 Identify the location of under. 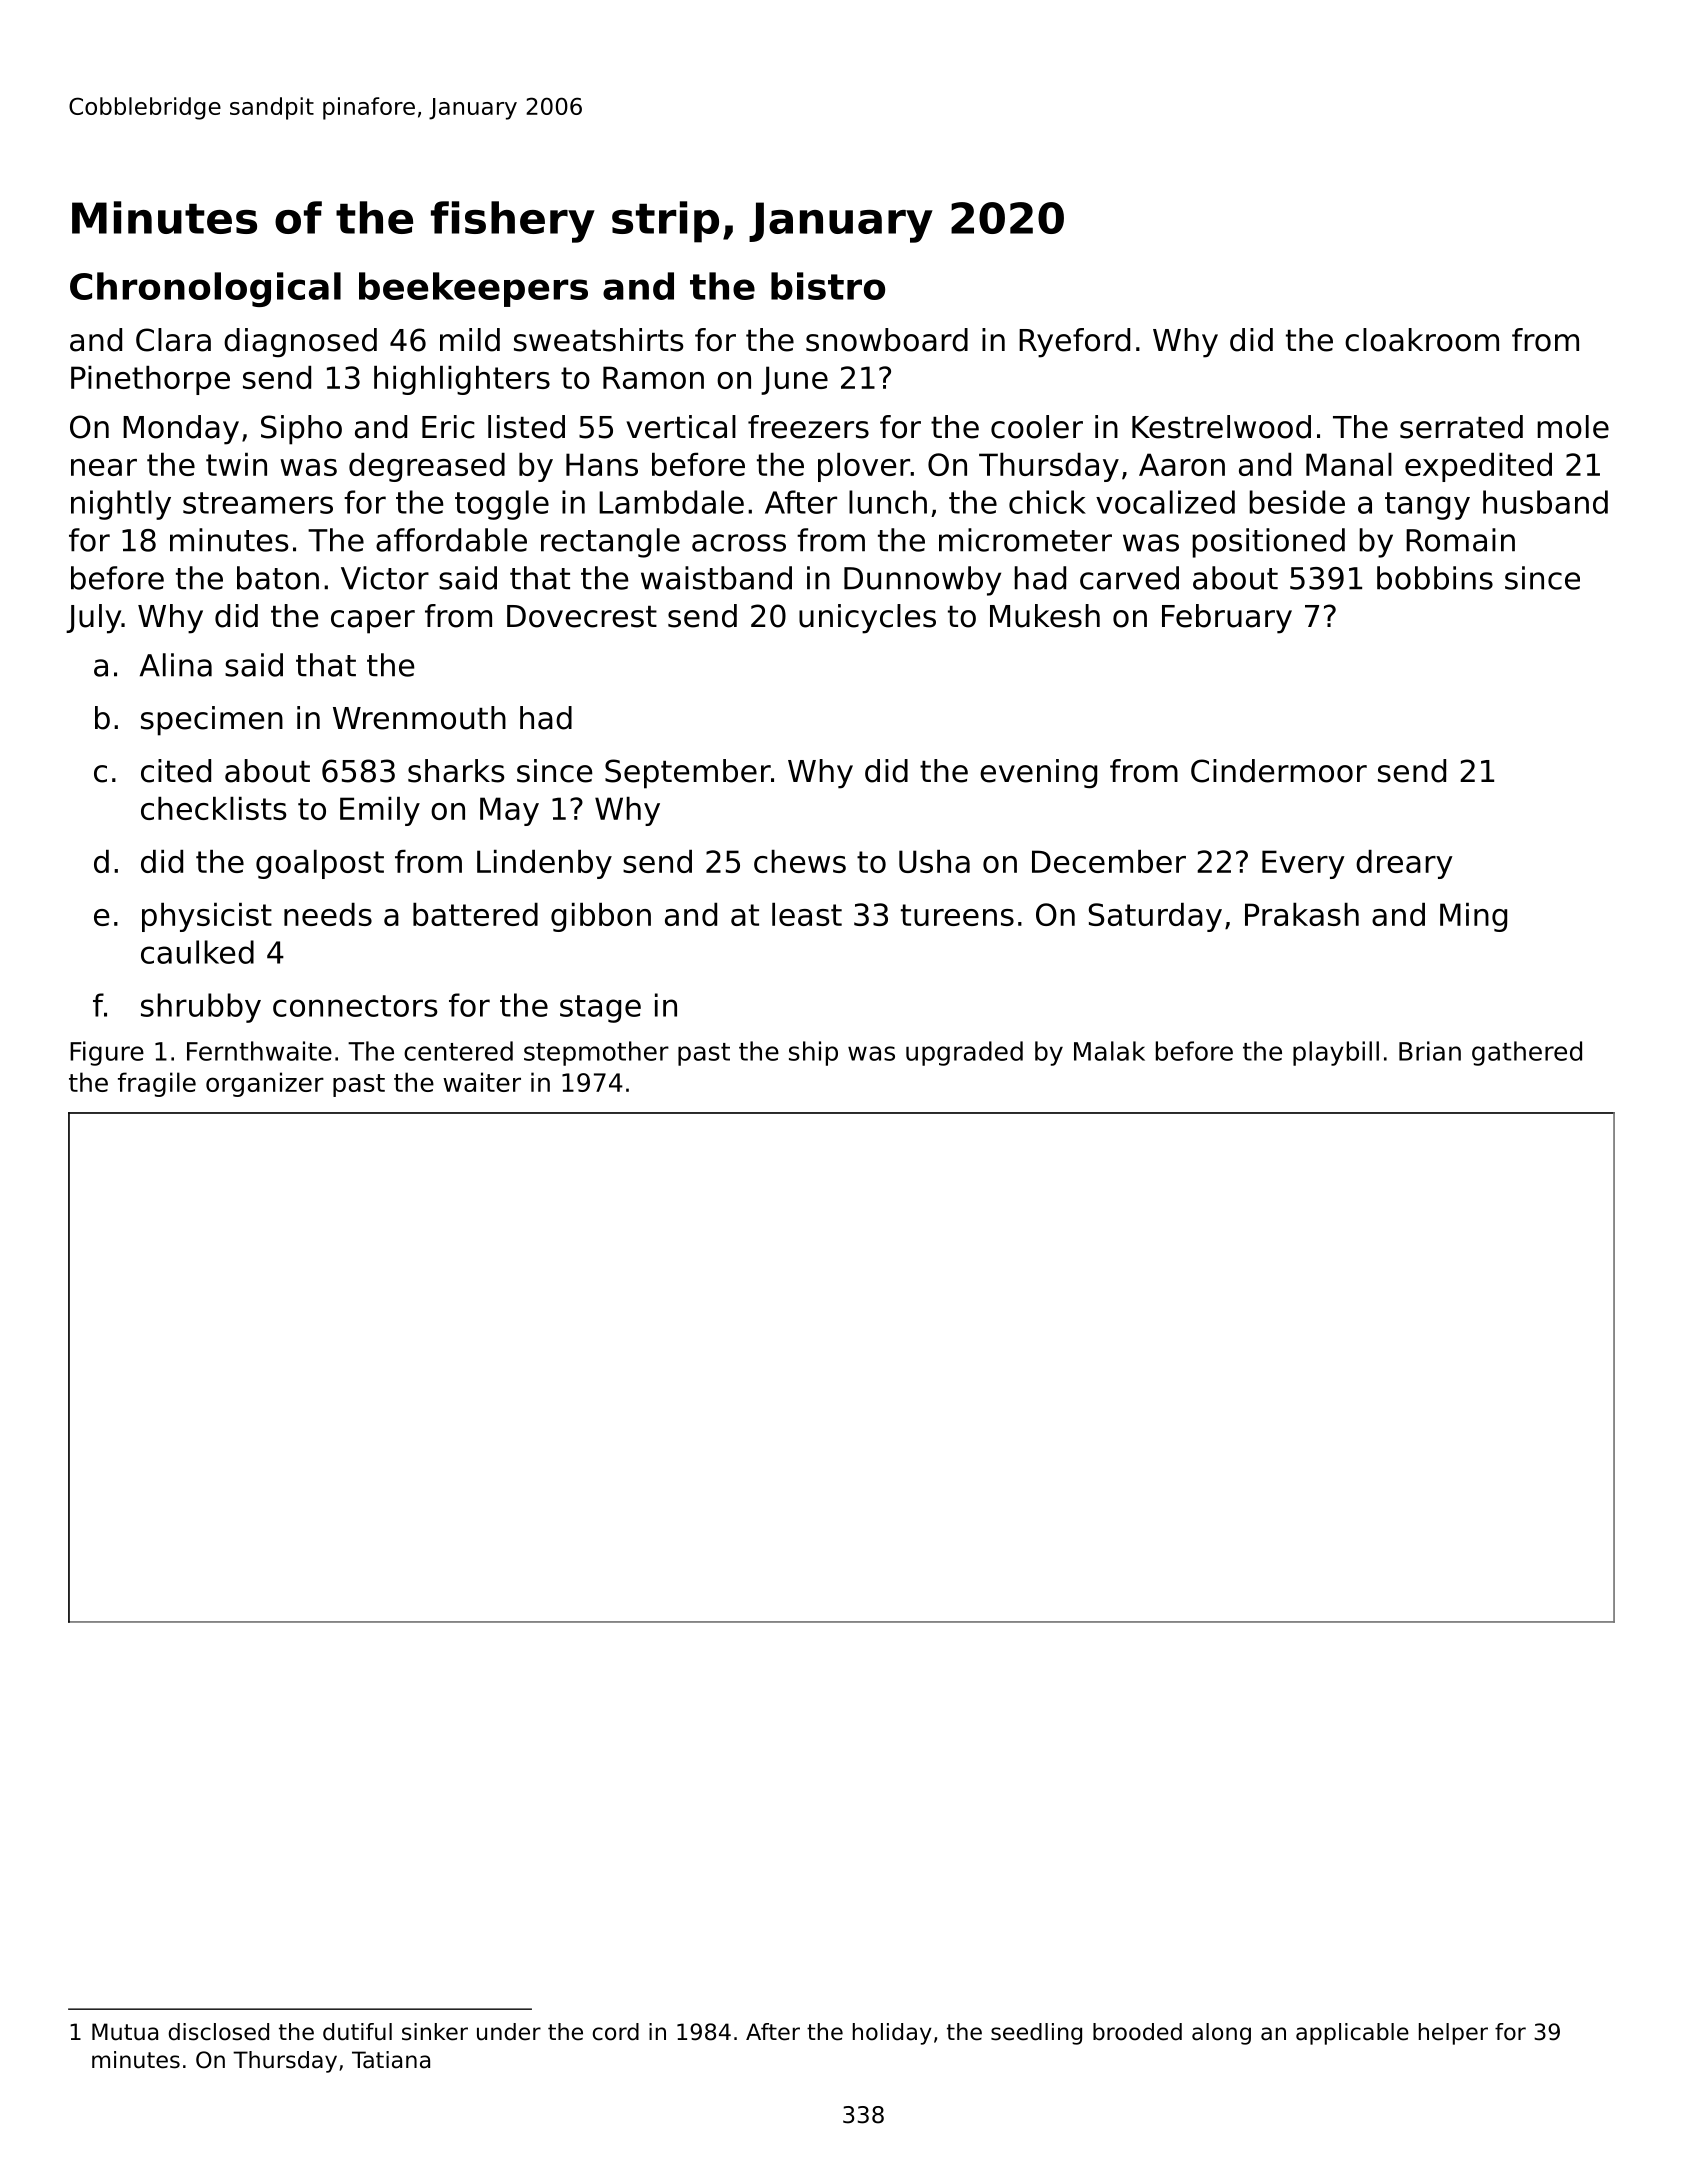
(509, 2032).
